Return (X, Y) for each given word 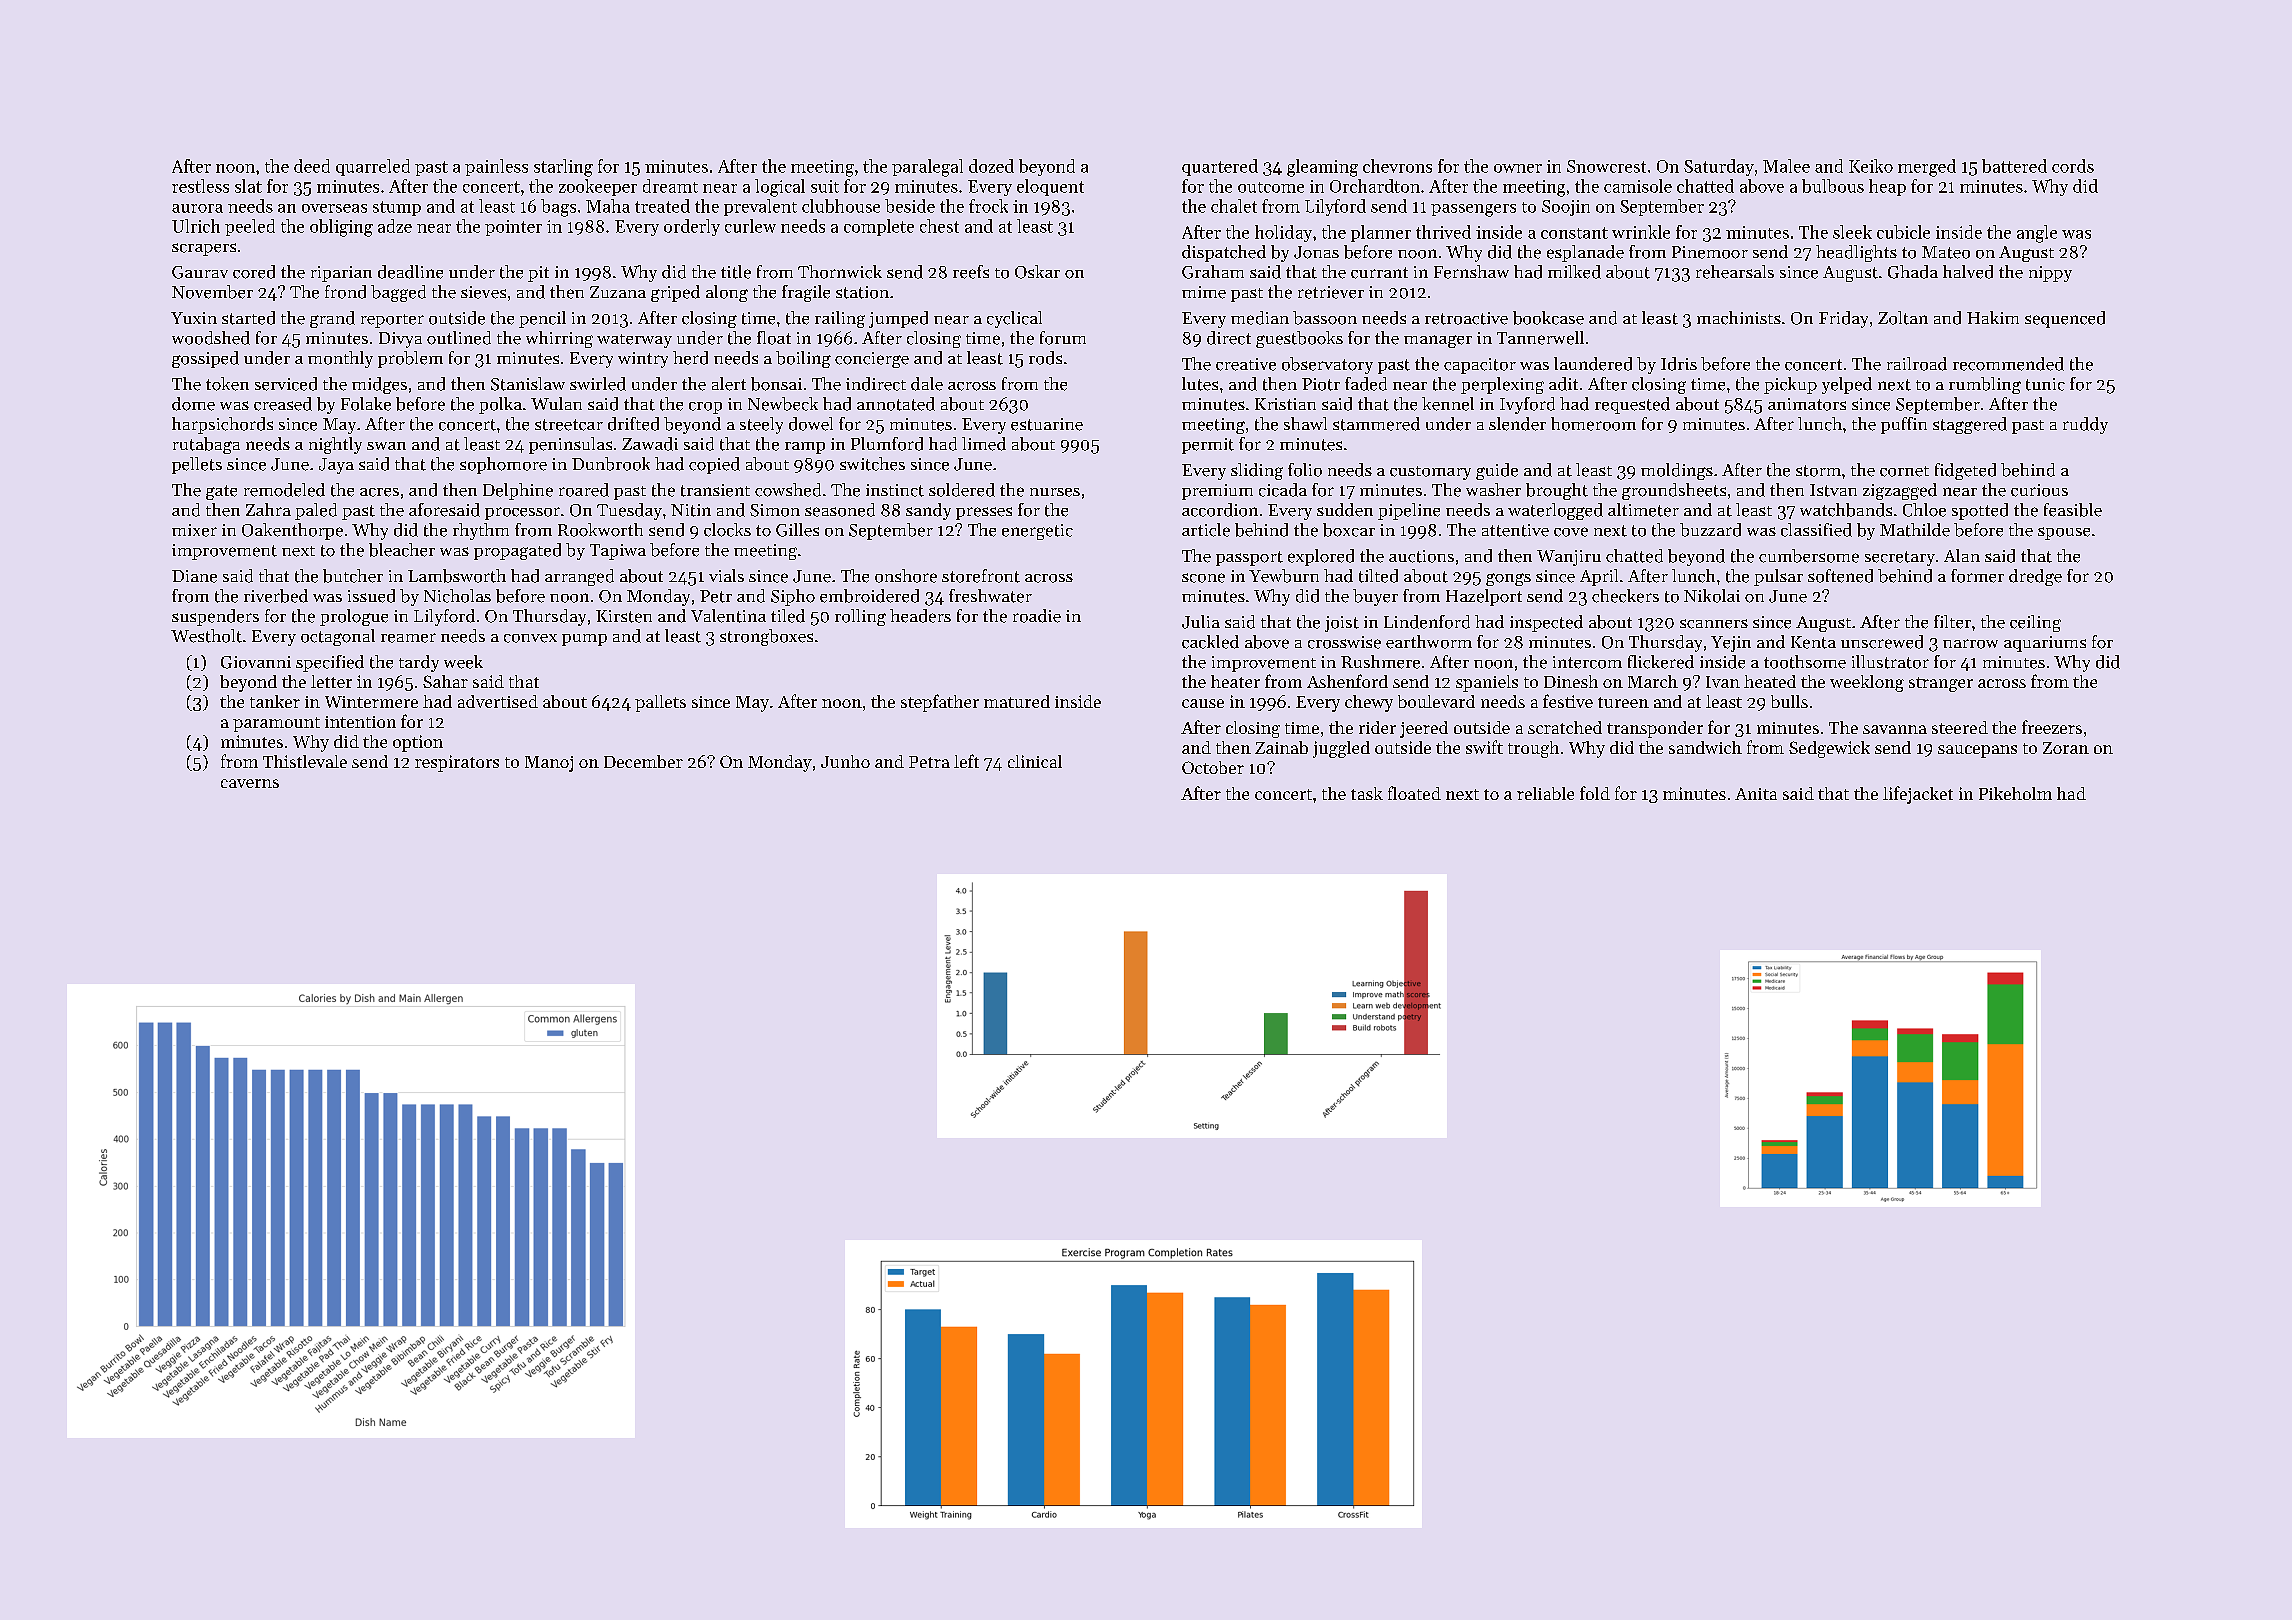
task (1367, 793)
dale (927, 384)
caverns (250, 783)
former (1977, 576)
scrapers (204, 249)
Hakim (1993, 317)
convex (530, 638)
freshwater (990, 596)
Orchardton (1375, 186)
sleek (1852, 232)
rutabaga (206, 445)
